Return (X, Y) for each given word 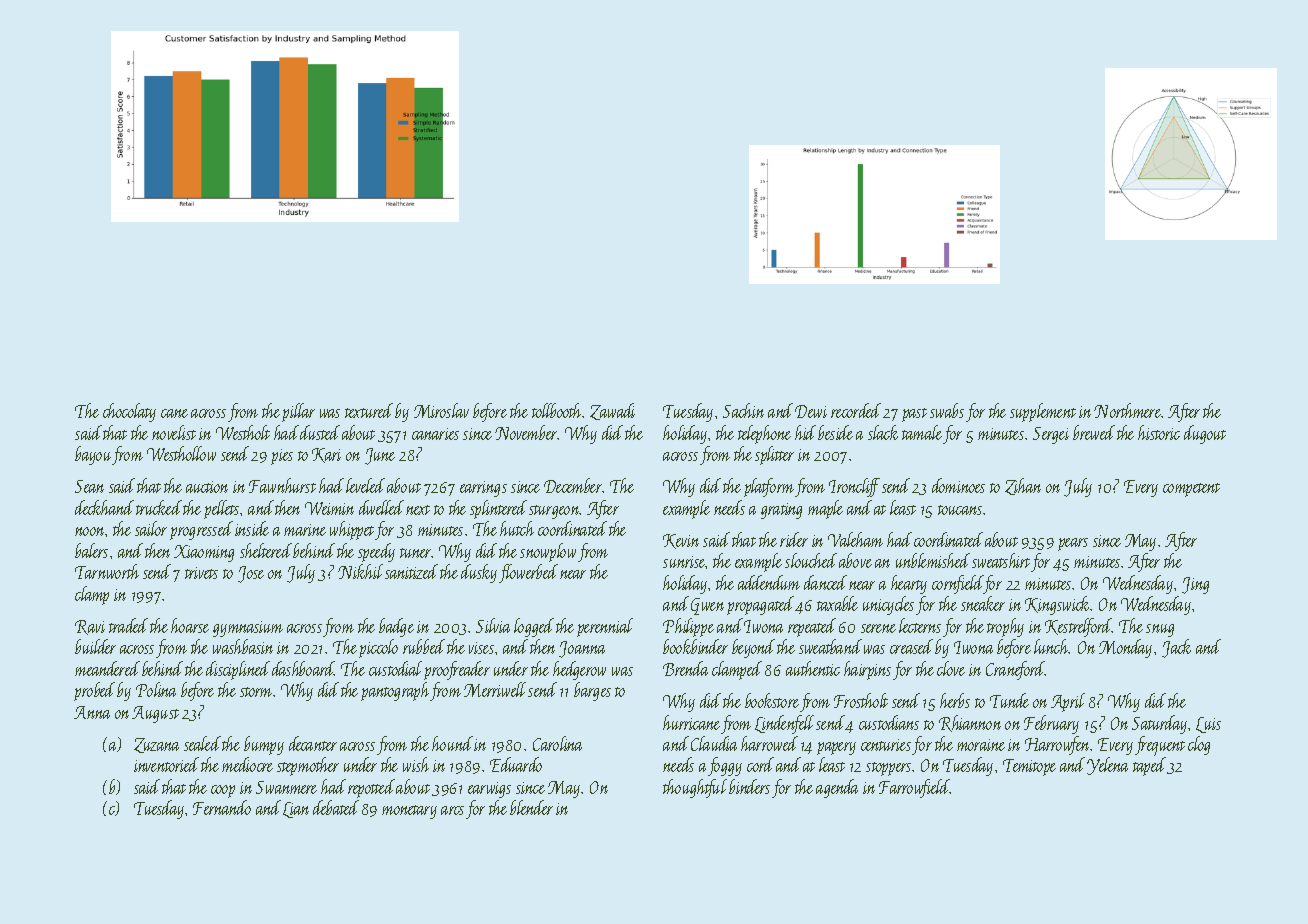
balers (91, 550)
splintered (498, 509)
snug (1160, 630)
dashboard (303, 668)
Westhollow (181, 453)
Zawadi (612, 411)
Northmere (1127, 410)
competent (1191, 490)
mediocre (247, 764)
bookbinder (695, 646)
